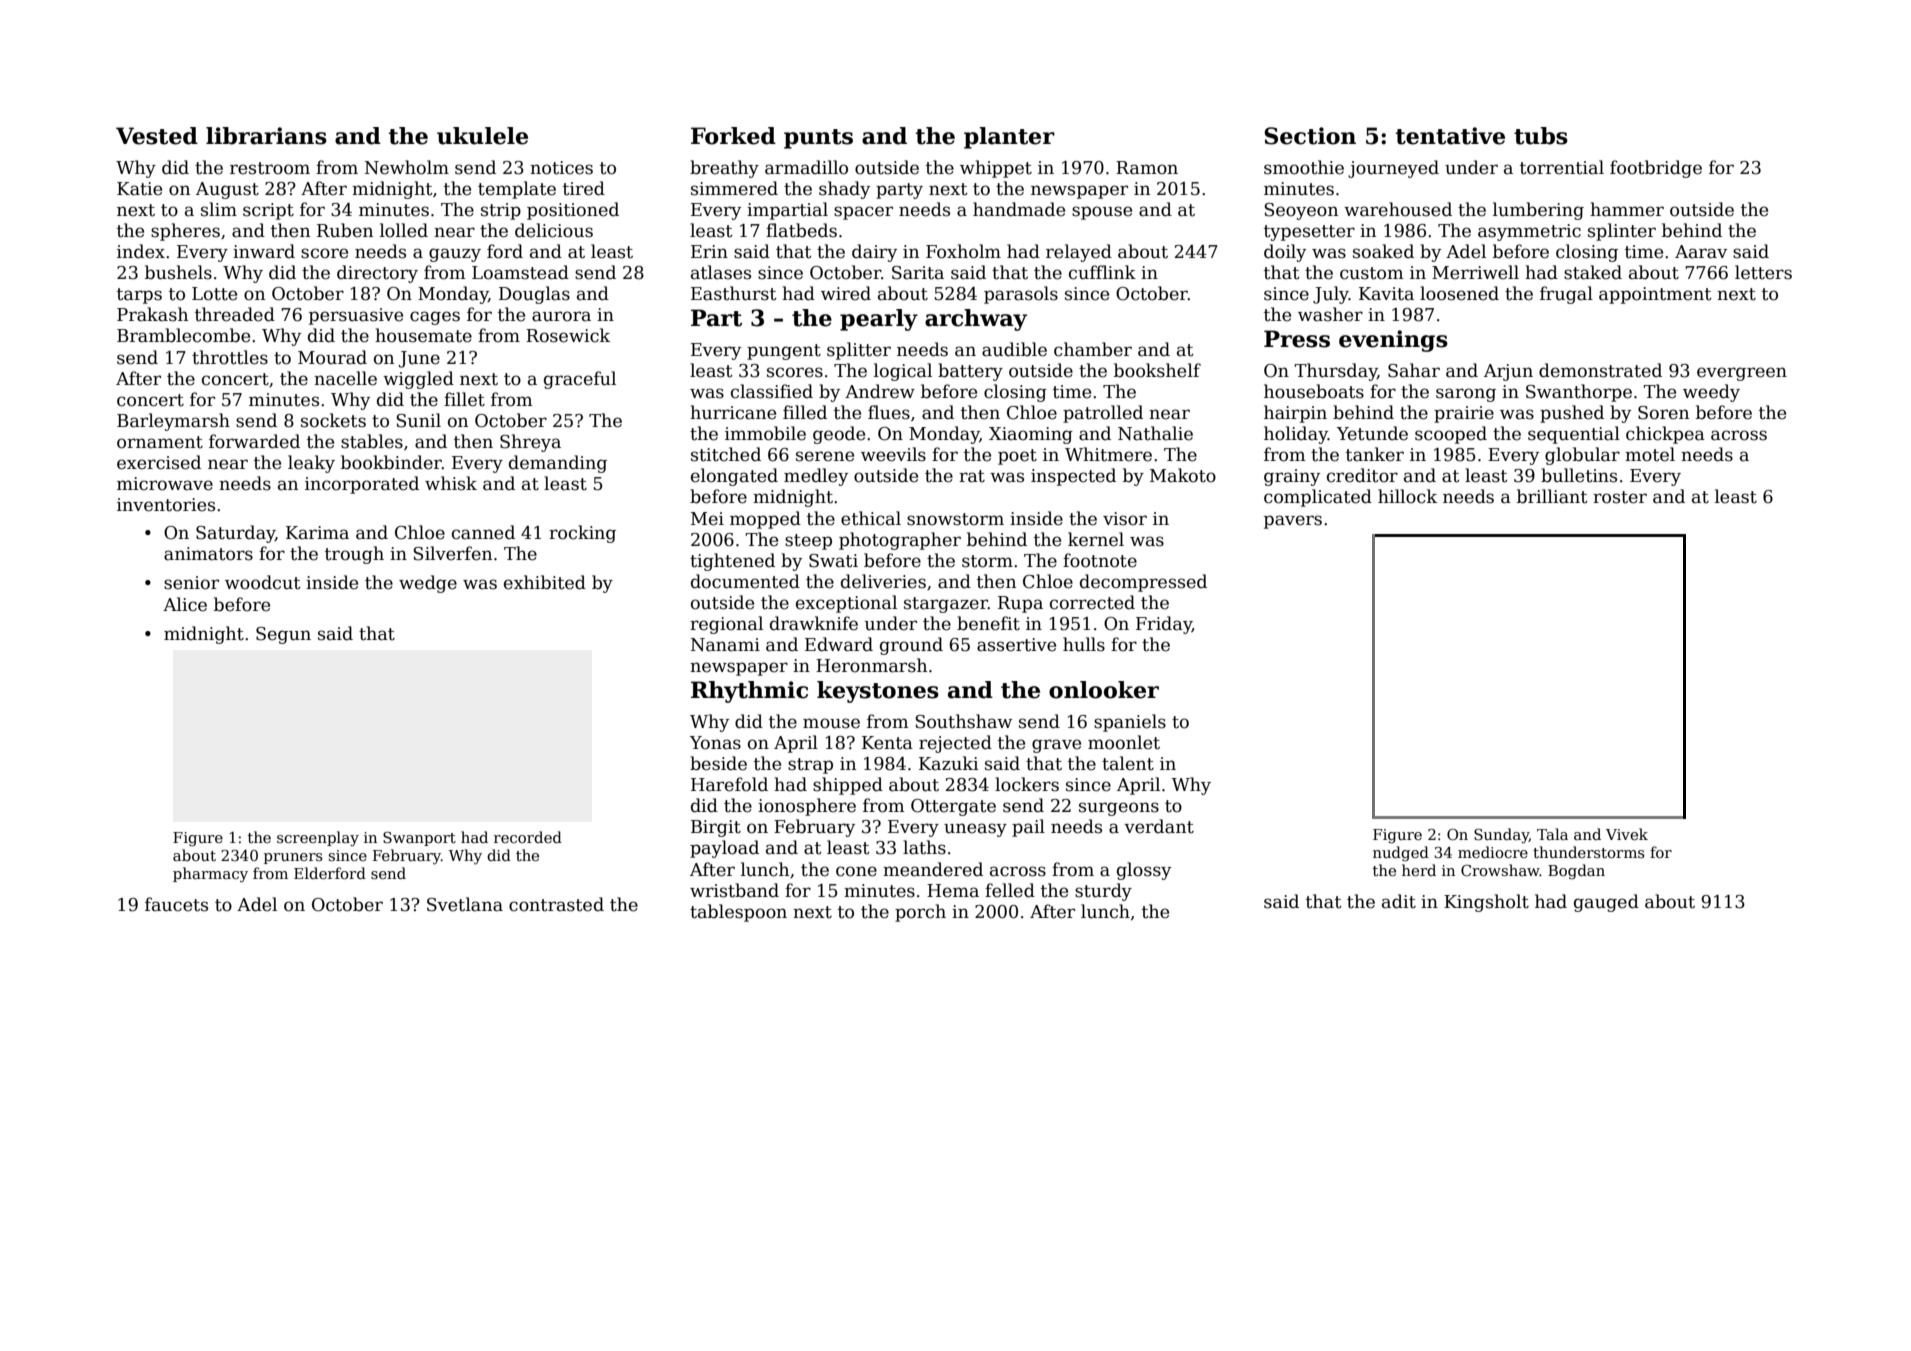 This document has width=1911, height=1351. Describe the element at coordinates (1562, 167) in the document. I see `torrential` at that location.
